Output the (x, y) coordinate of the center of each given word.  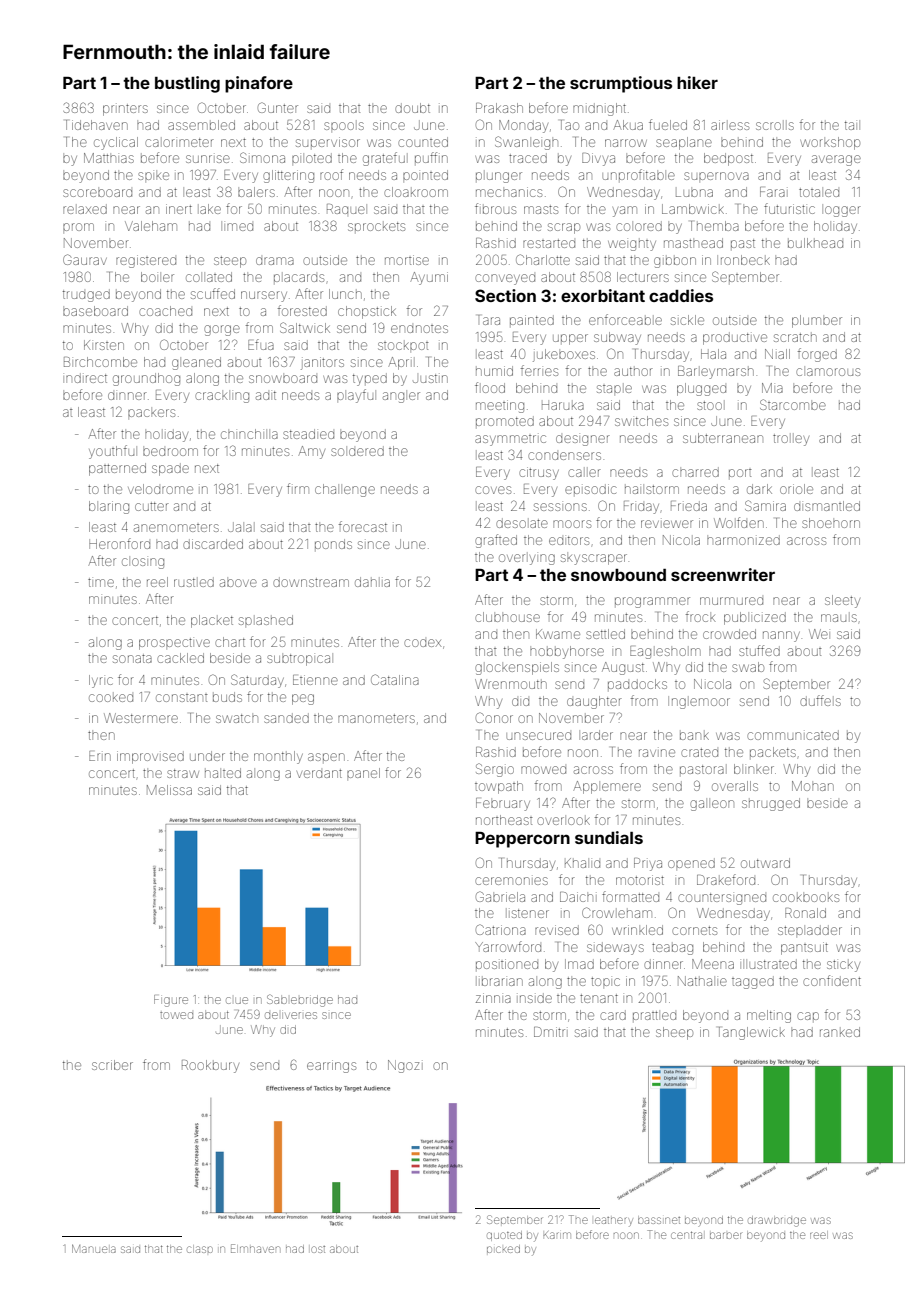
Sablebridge (300, 1000)
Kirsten (104, 345)
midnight (599, 109)
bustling (187, 84)
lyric (101, 681)
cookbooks (806, 898)
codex (422, 643)
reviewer (667, 524)
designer (583, 440)
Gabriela (500, 896)
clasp (200, 1249)
